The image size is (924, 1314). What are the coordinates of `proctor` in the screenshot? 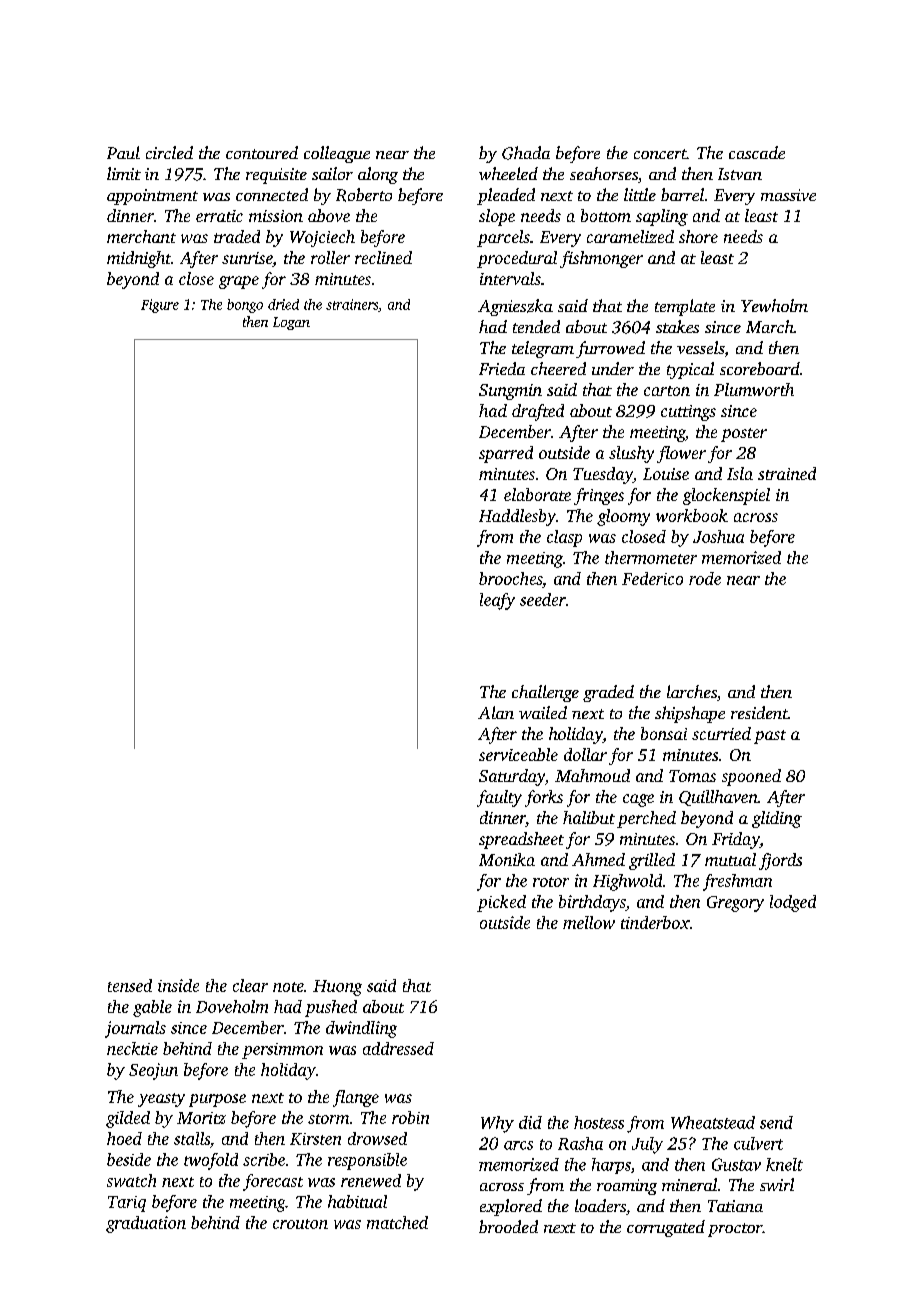 It's located at (735, 1230).
